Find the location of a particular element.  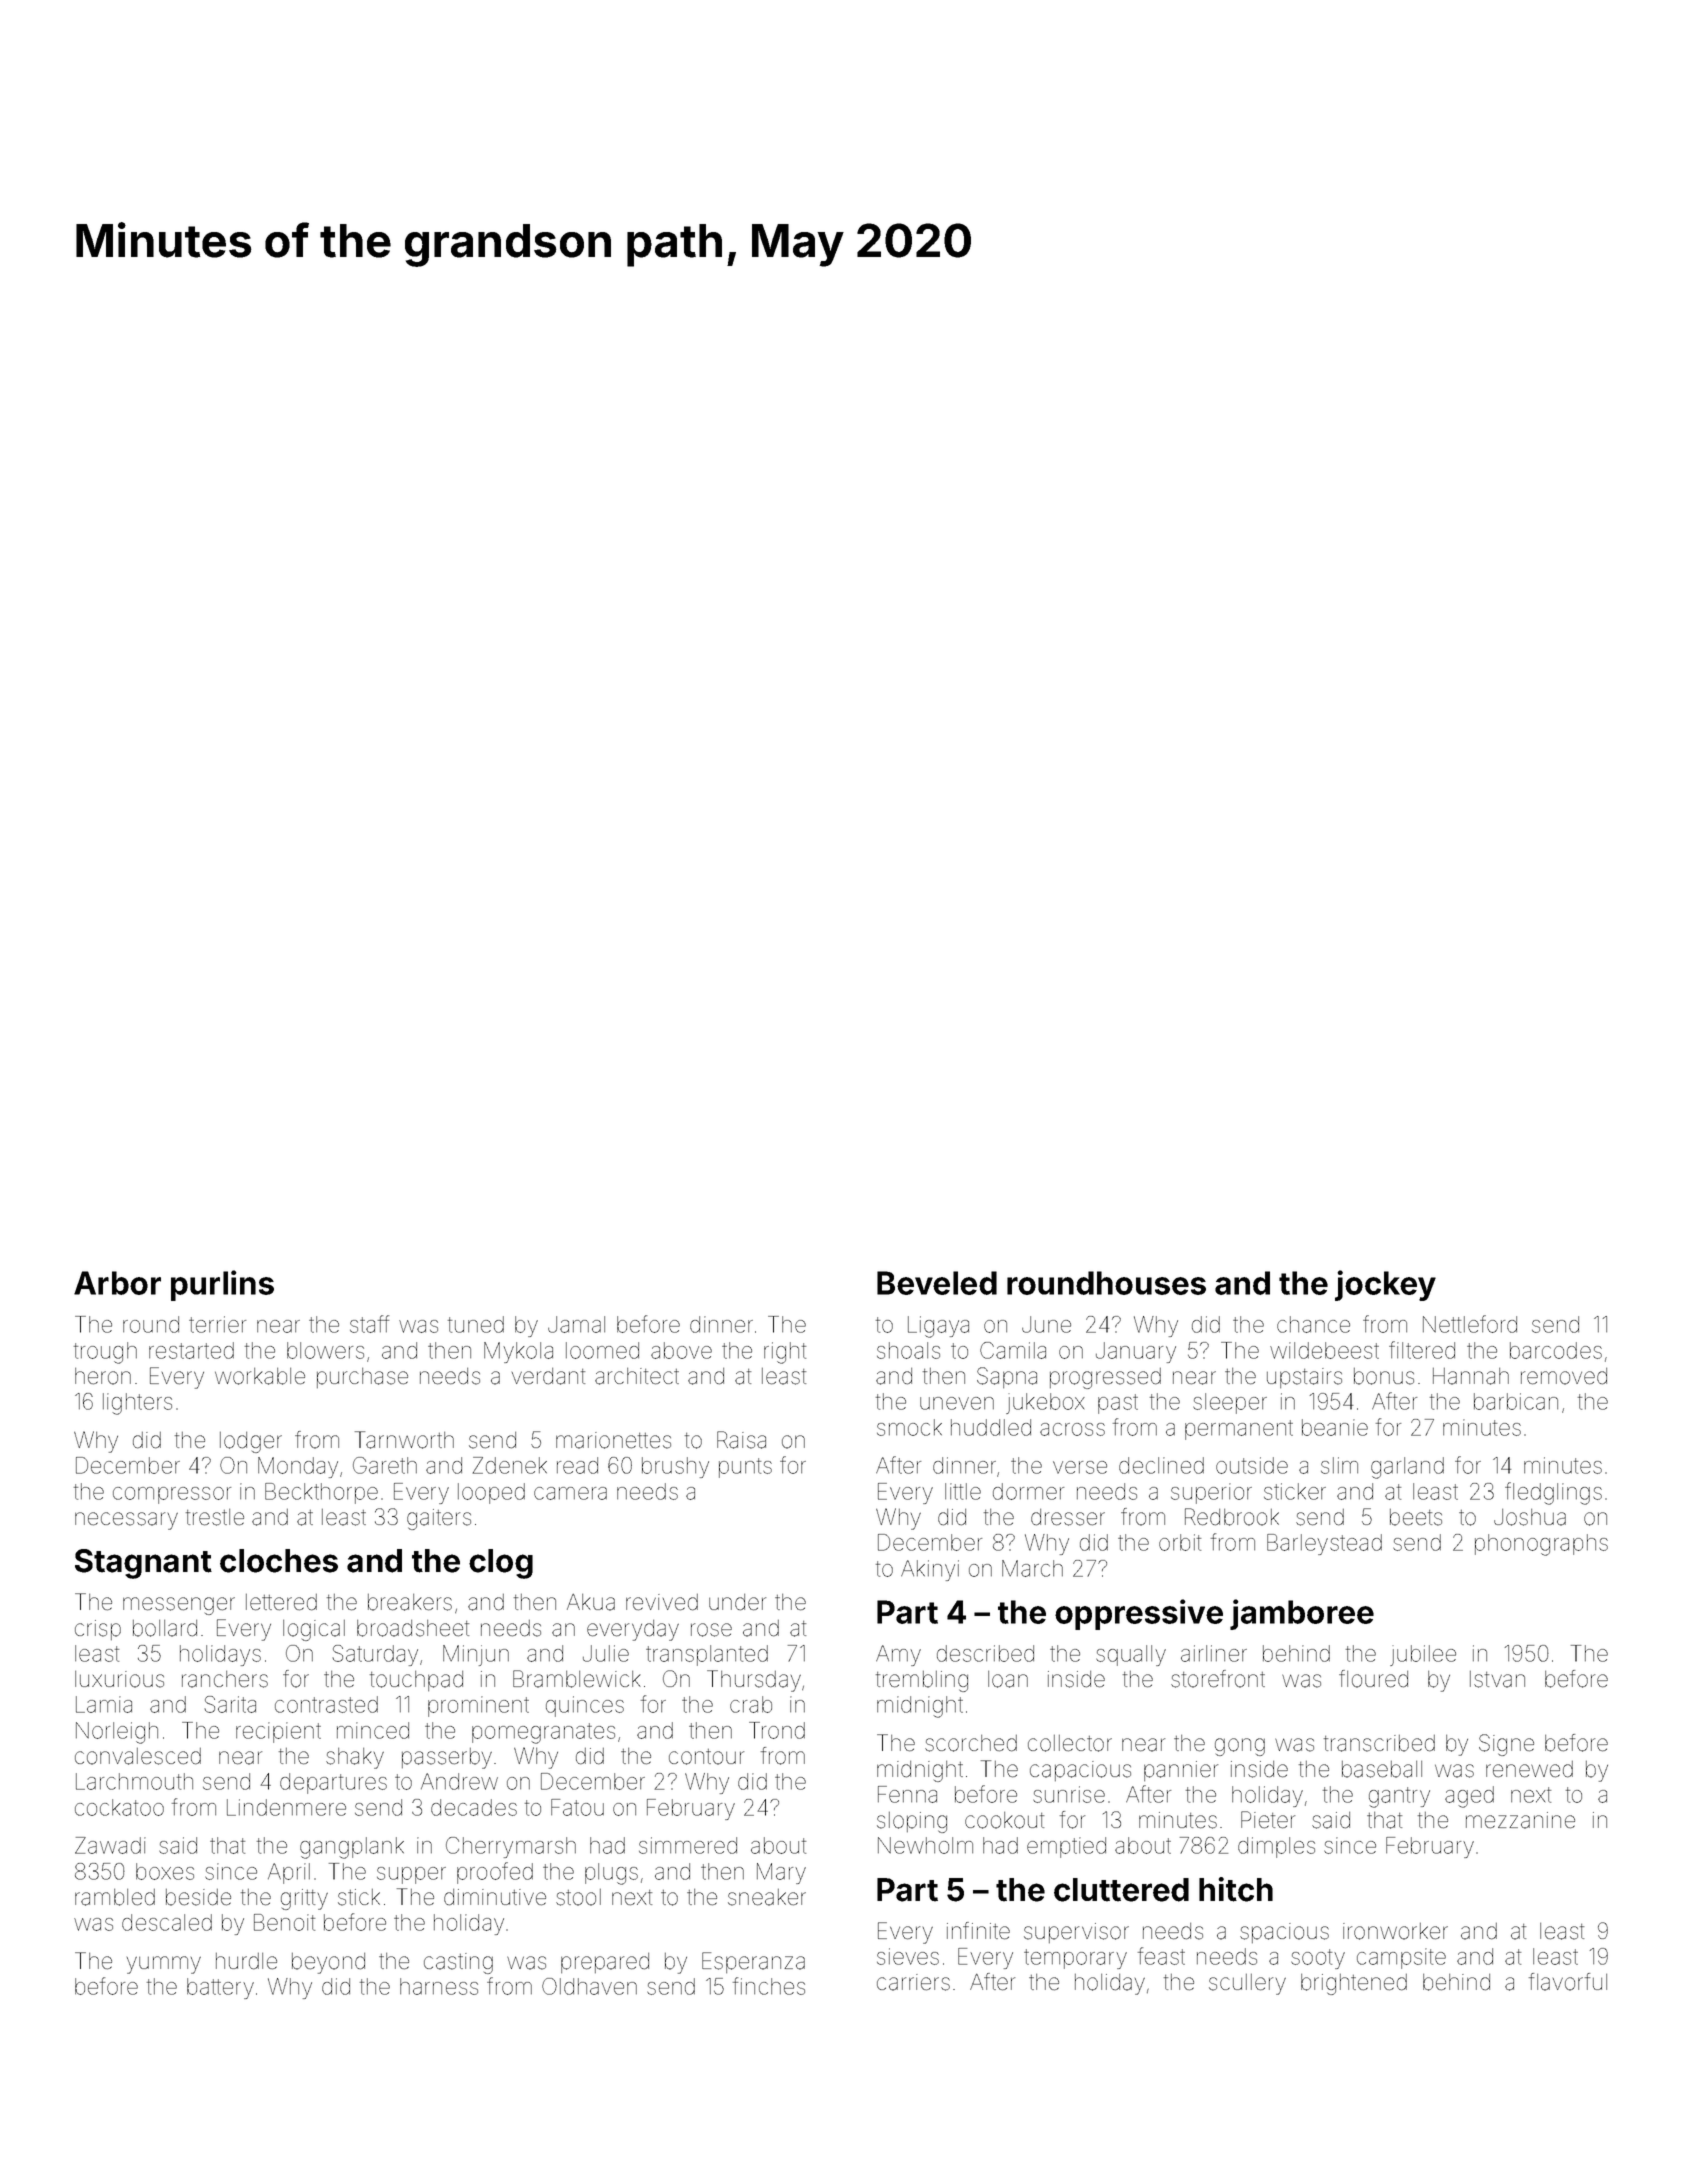

rambled is located at coordinates (115, 1897).
